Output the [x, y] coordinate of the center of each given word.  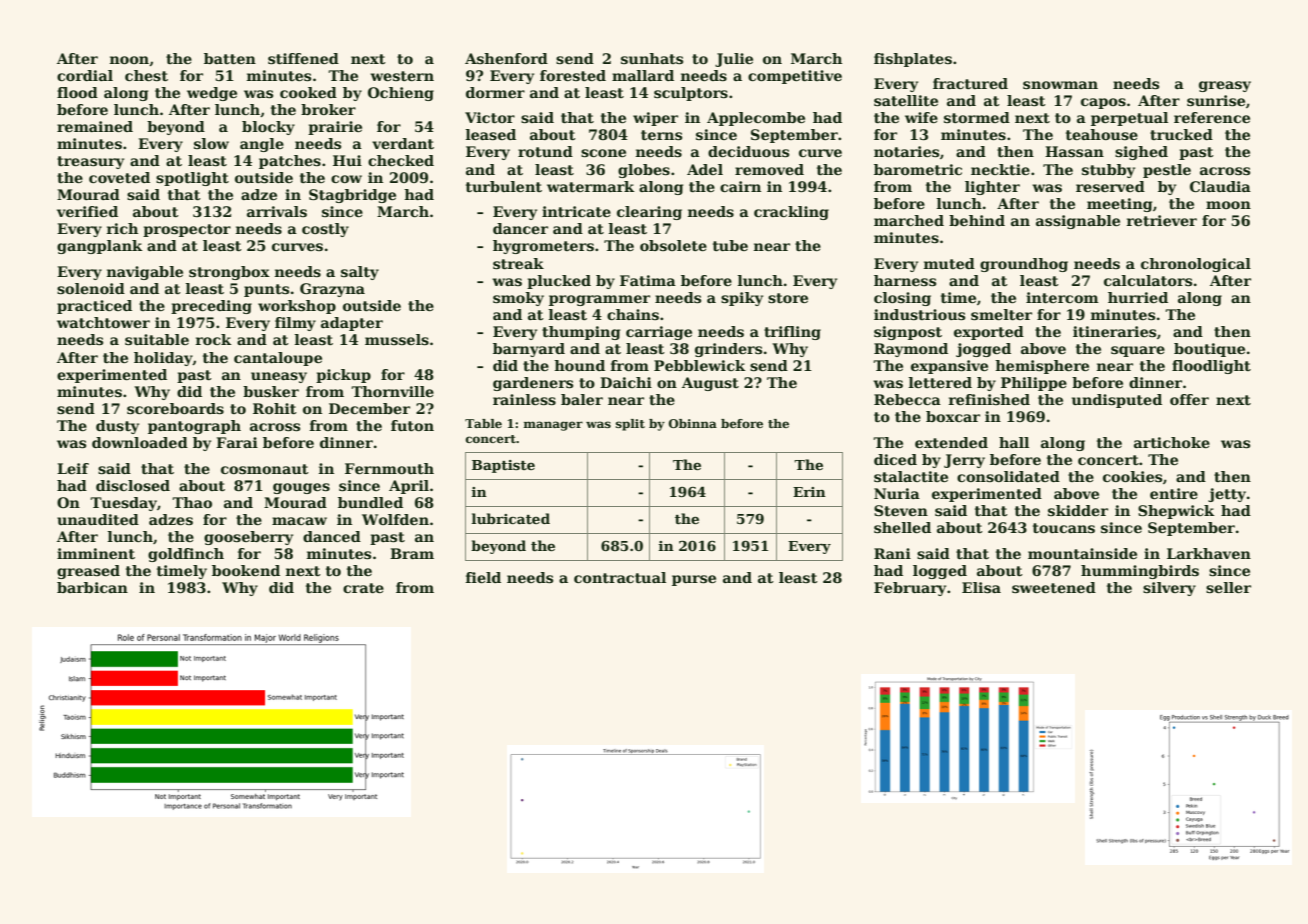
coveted [119, 177]
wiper [655, 119]
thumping [581, 333]
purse [694, 580]
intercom [1062, 297]
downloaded [140, 442]
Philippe [1034, 384]
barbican [92, 587]
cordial [85, 75]
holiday [163, 359]
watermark [591, 186]
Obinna [692, 423]
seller [1228, 587]
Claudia [1220, 186]
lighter [992, 188]
